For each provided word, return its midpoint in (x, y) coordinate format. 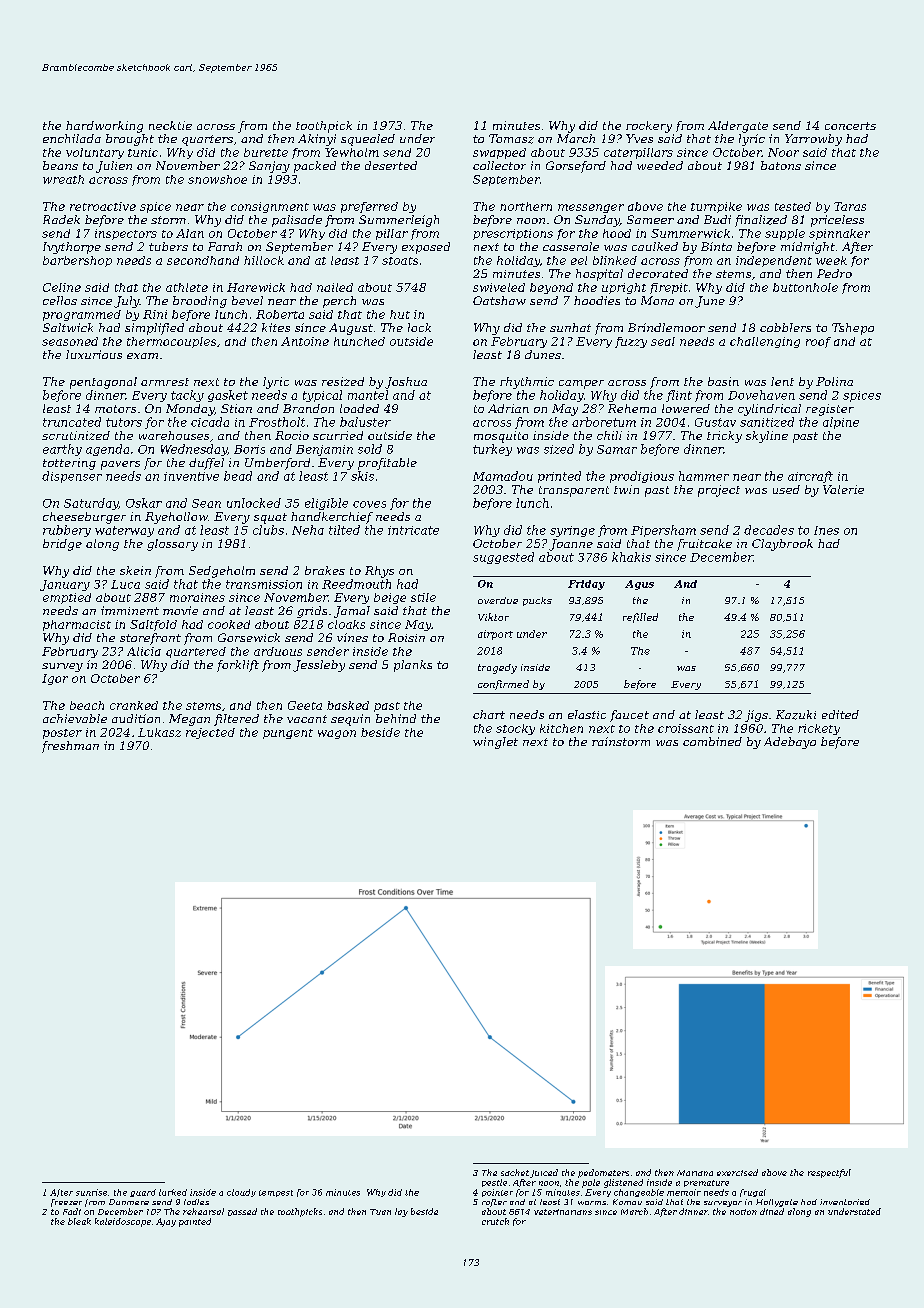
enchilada (72, 138)
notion (743, 1212)
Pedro (834, 273)
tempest (276, 1193)
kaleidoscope (123, 1222)
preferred (369, 207)
